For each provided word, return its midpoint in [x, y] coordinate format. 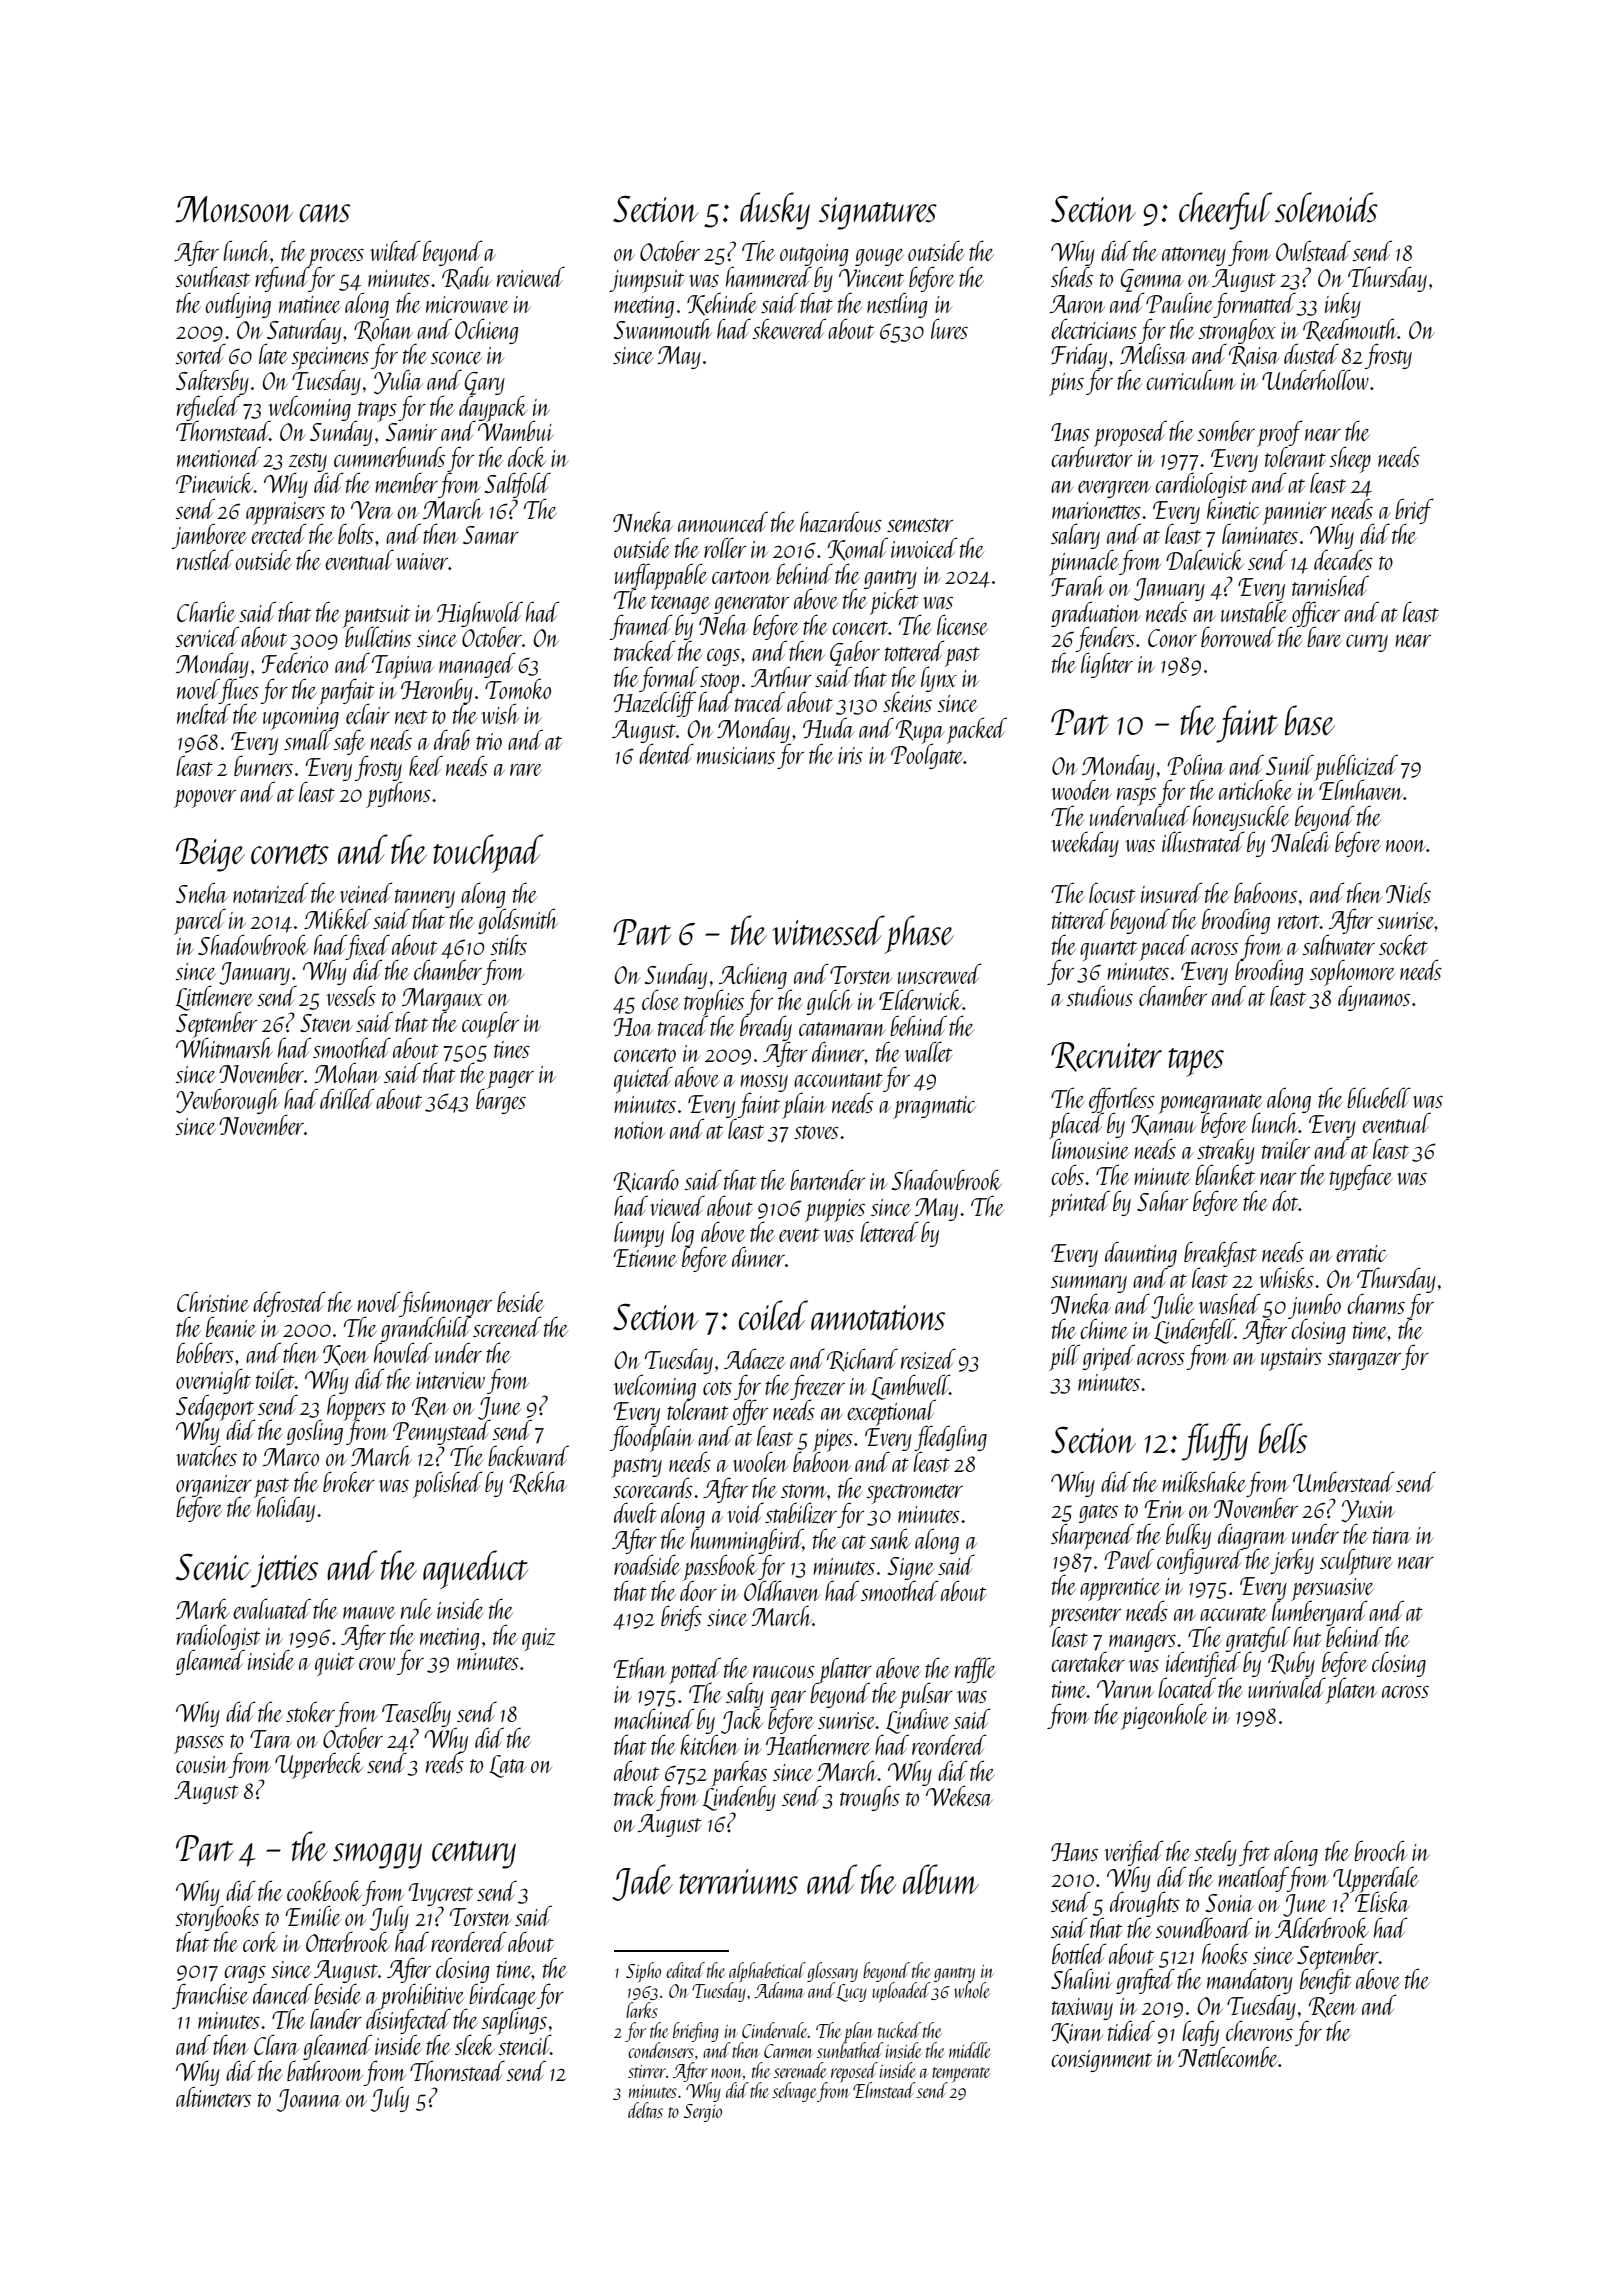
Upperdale [1376, 1879]
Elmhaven [1361, 790]
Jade [642, 1882]
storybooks [217, 1918]
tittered [1080, 918]
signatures [878, 213]
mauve [369, 1613]
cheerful [1225, 211]
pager [510, 1080]
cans [325, 213]
